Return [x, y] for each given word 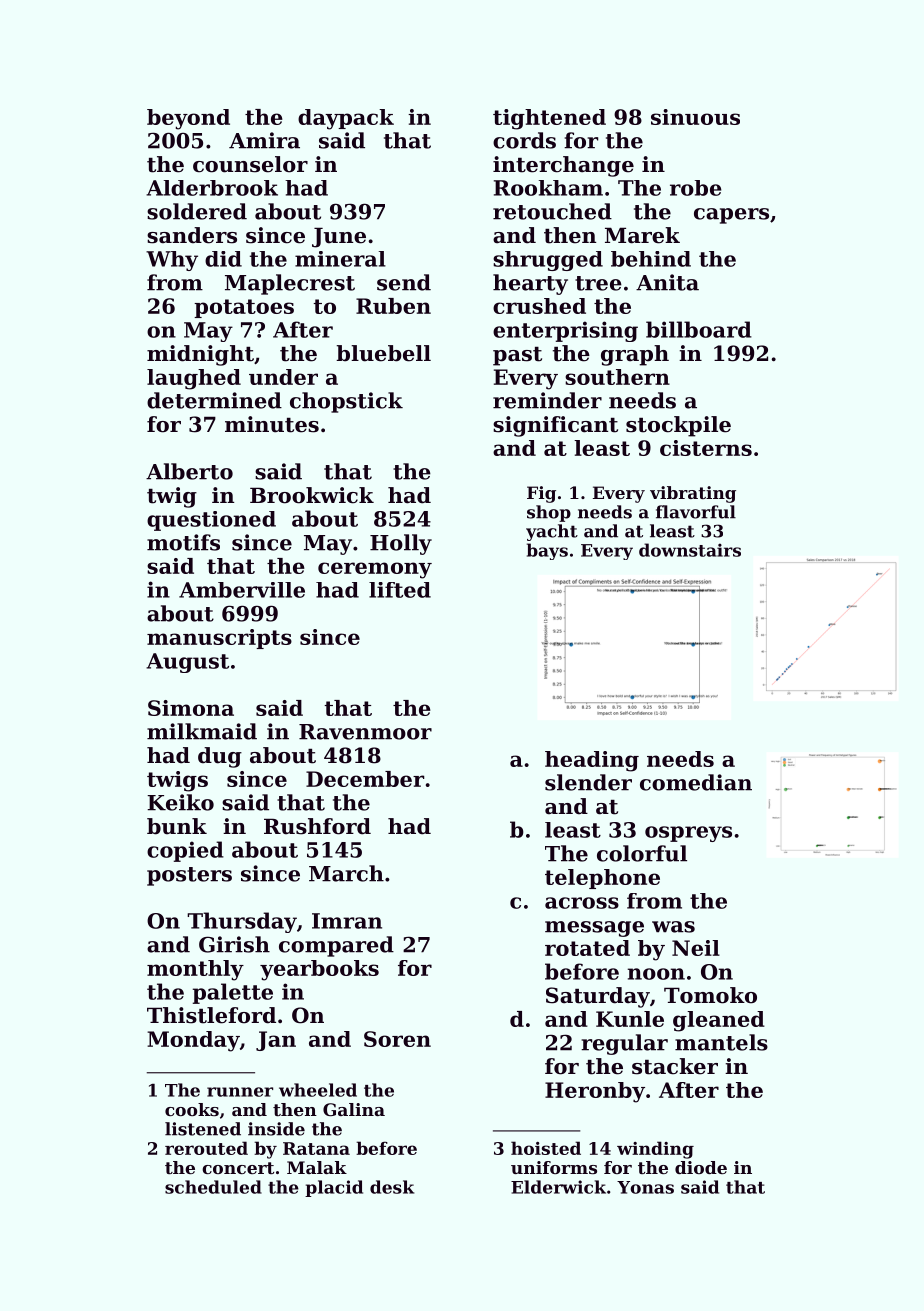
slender [588, 782]
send [404, 282]
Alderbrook [212, 188]
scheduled [213, 1187]
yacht [552, 532]
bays [547, 551]
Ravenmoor [365, 732]
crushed [539, 306]
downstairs [690, 550]
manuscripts [219, 639]
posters [189, 876]
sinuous [695, 117]
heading [592, 761]
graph [635, 355]
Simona [191, 708]
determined [214, 400]
